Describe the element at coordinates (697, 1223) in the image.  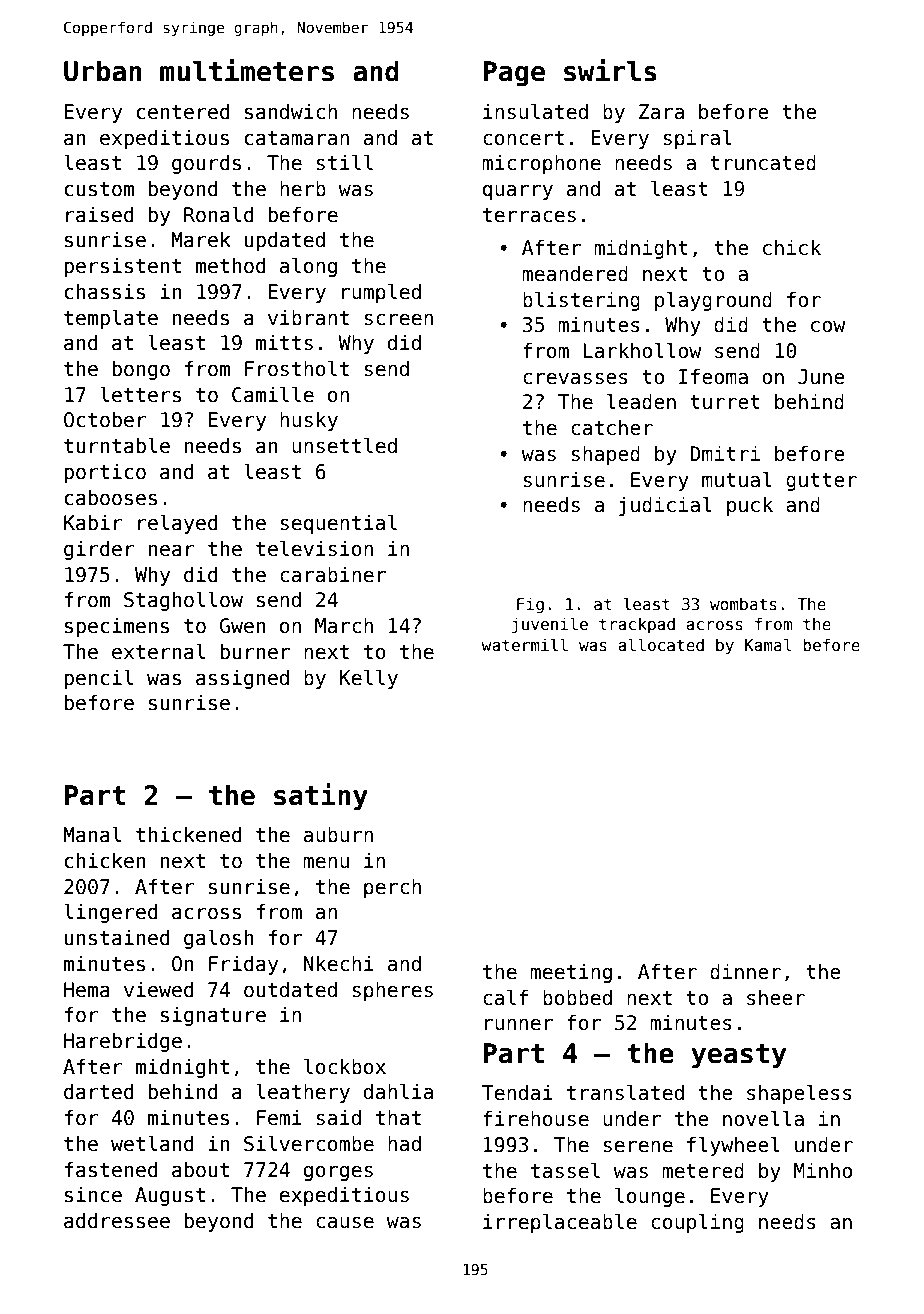
I see `coupling` at that location.
